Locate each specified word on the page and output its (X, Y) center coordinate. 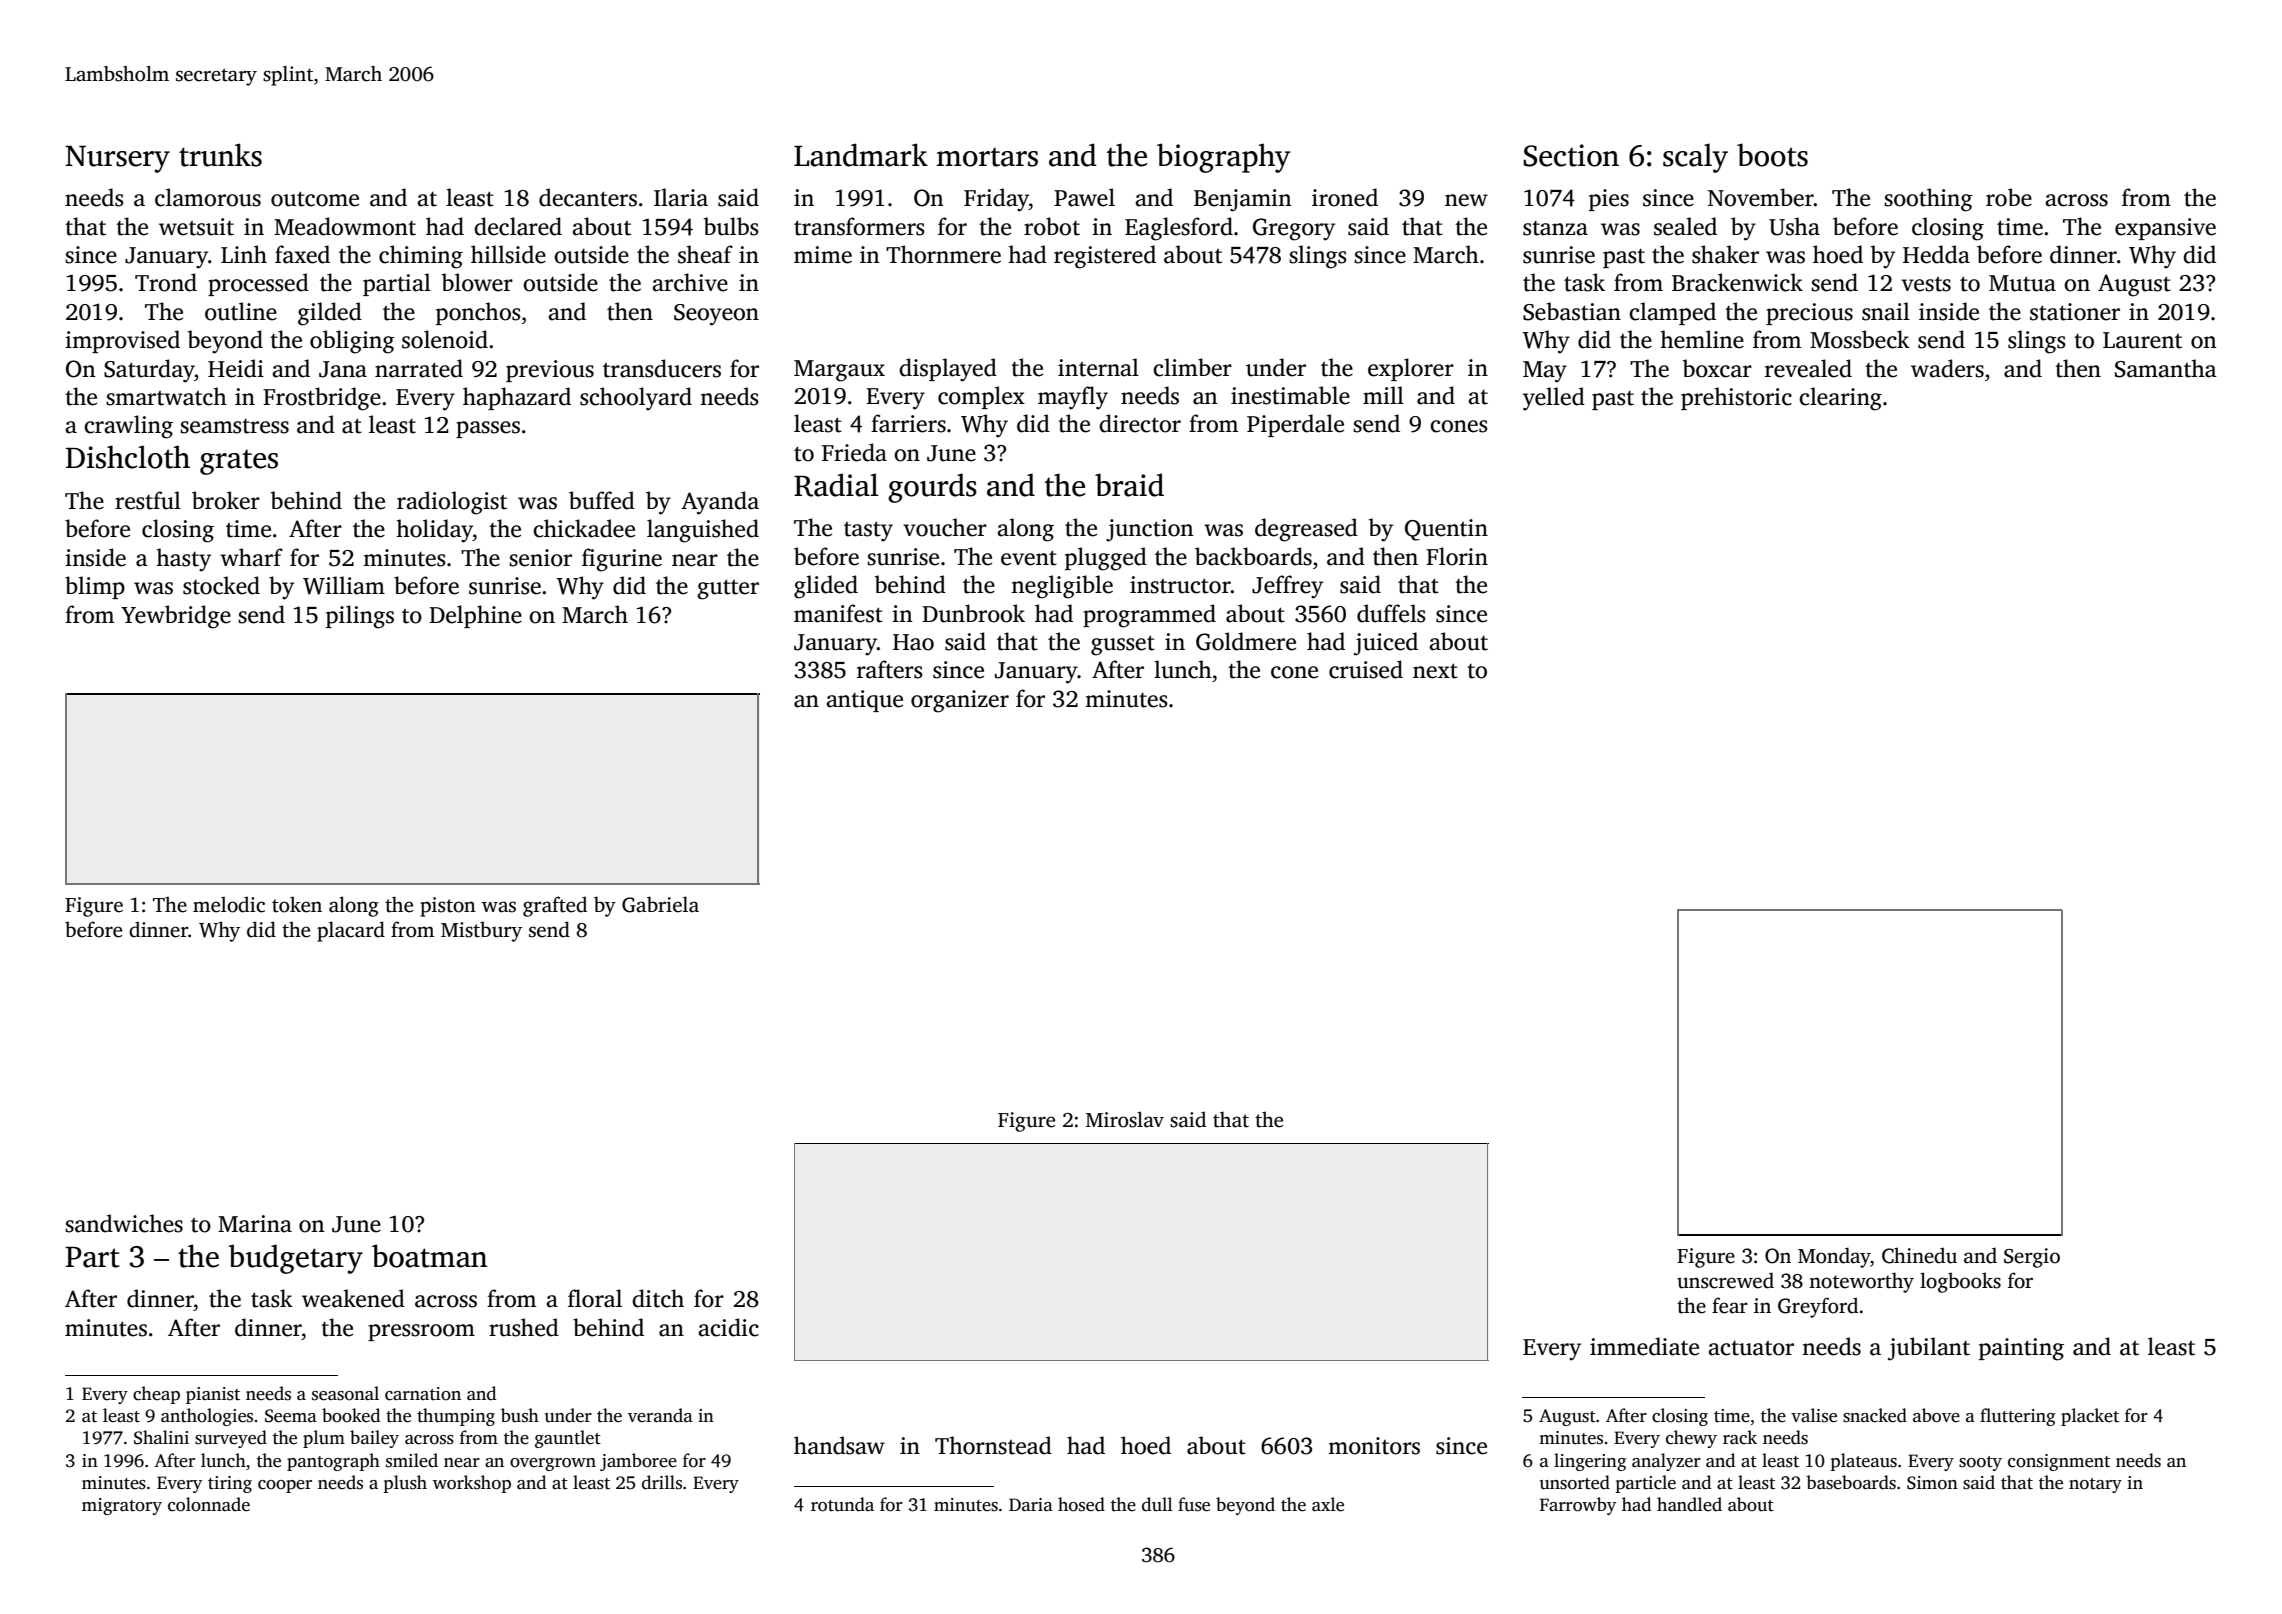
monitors (1374, 1446)
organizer (960, 701)
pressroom (421, 1332)
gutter (728, 589)
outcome (315, 199)
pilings (360, 617)
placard (351, 931)
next (1435, 671)
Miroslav (1125, 1119)
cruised (1366, 669)
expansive (2165, 229)
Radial (836, 485)
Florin (1457, 556)
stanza (1555, 228)
